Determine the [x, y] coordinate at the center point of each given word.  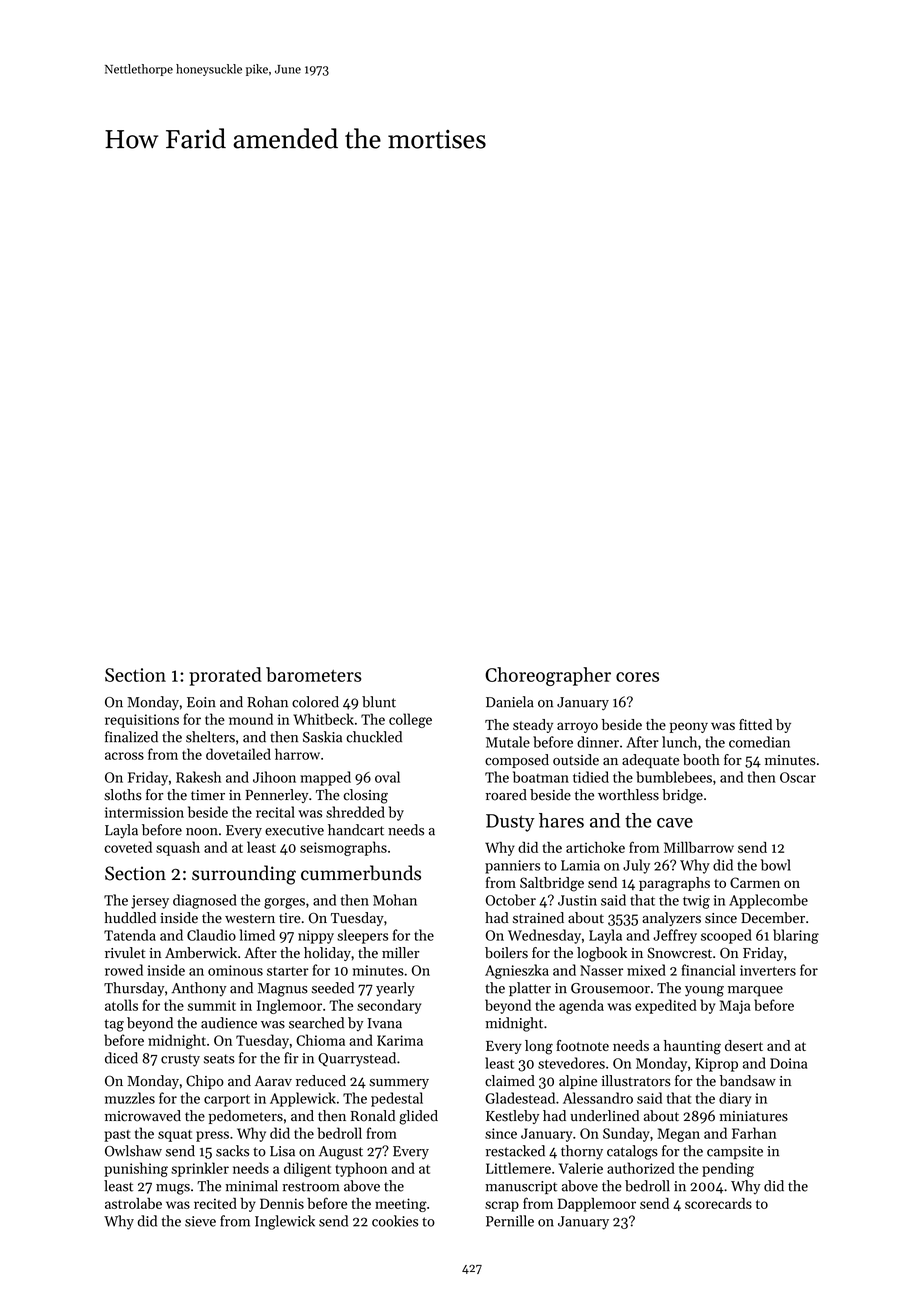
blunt [379, 702]
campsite [735, 1152]
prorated [225, 676]
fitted [755, 724]
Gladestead [520, 1098]
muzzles [130, 1098]
